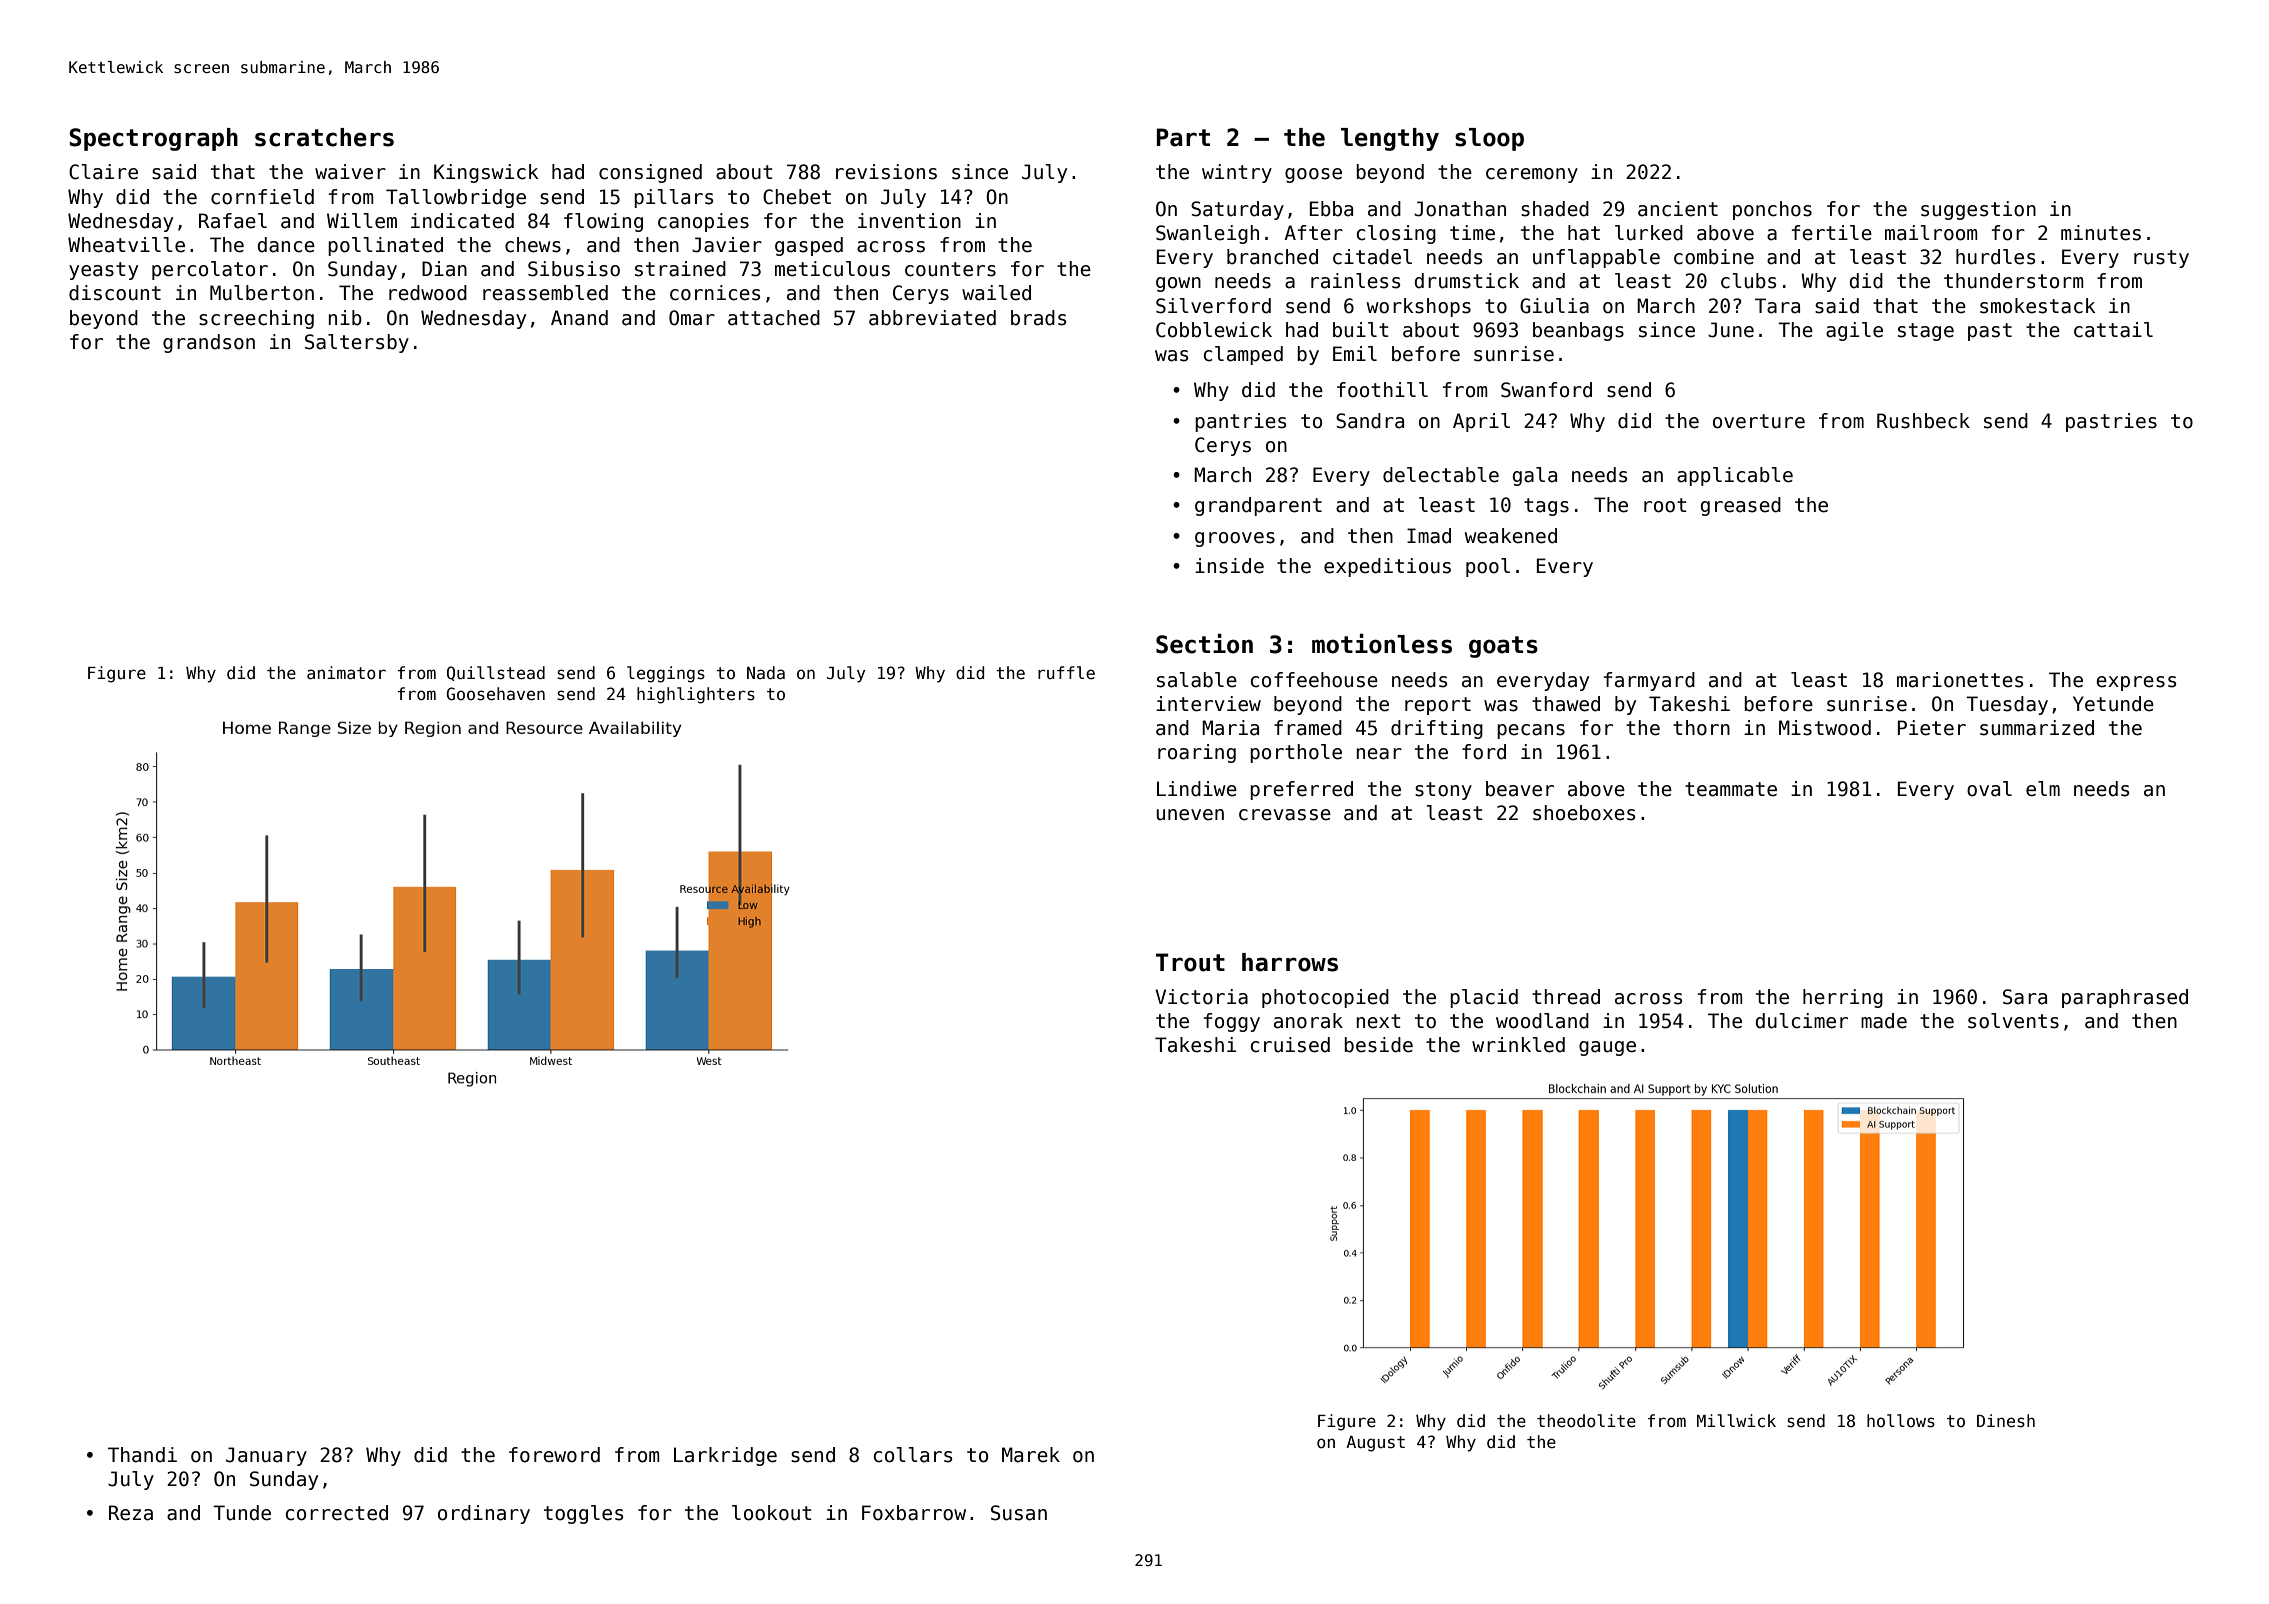 This screenshot has width=2269, height=1604. Describe the element at coordinates (909, 221) in the screenshot. I see `invention` at that location.
